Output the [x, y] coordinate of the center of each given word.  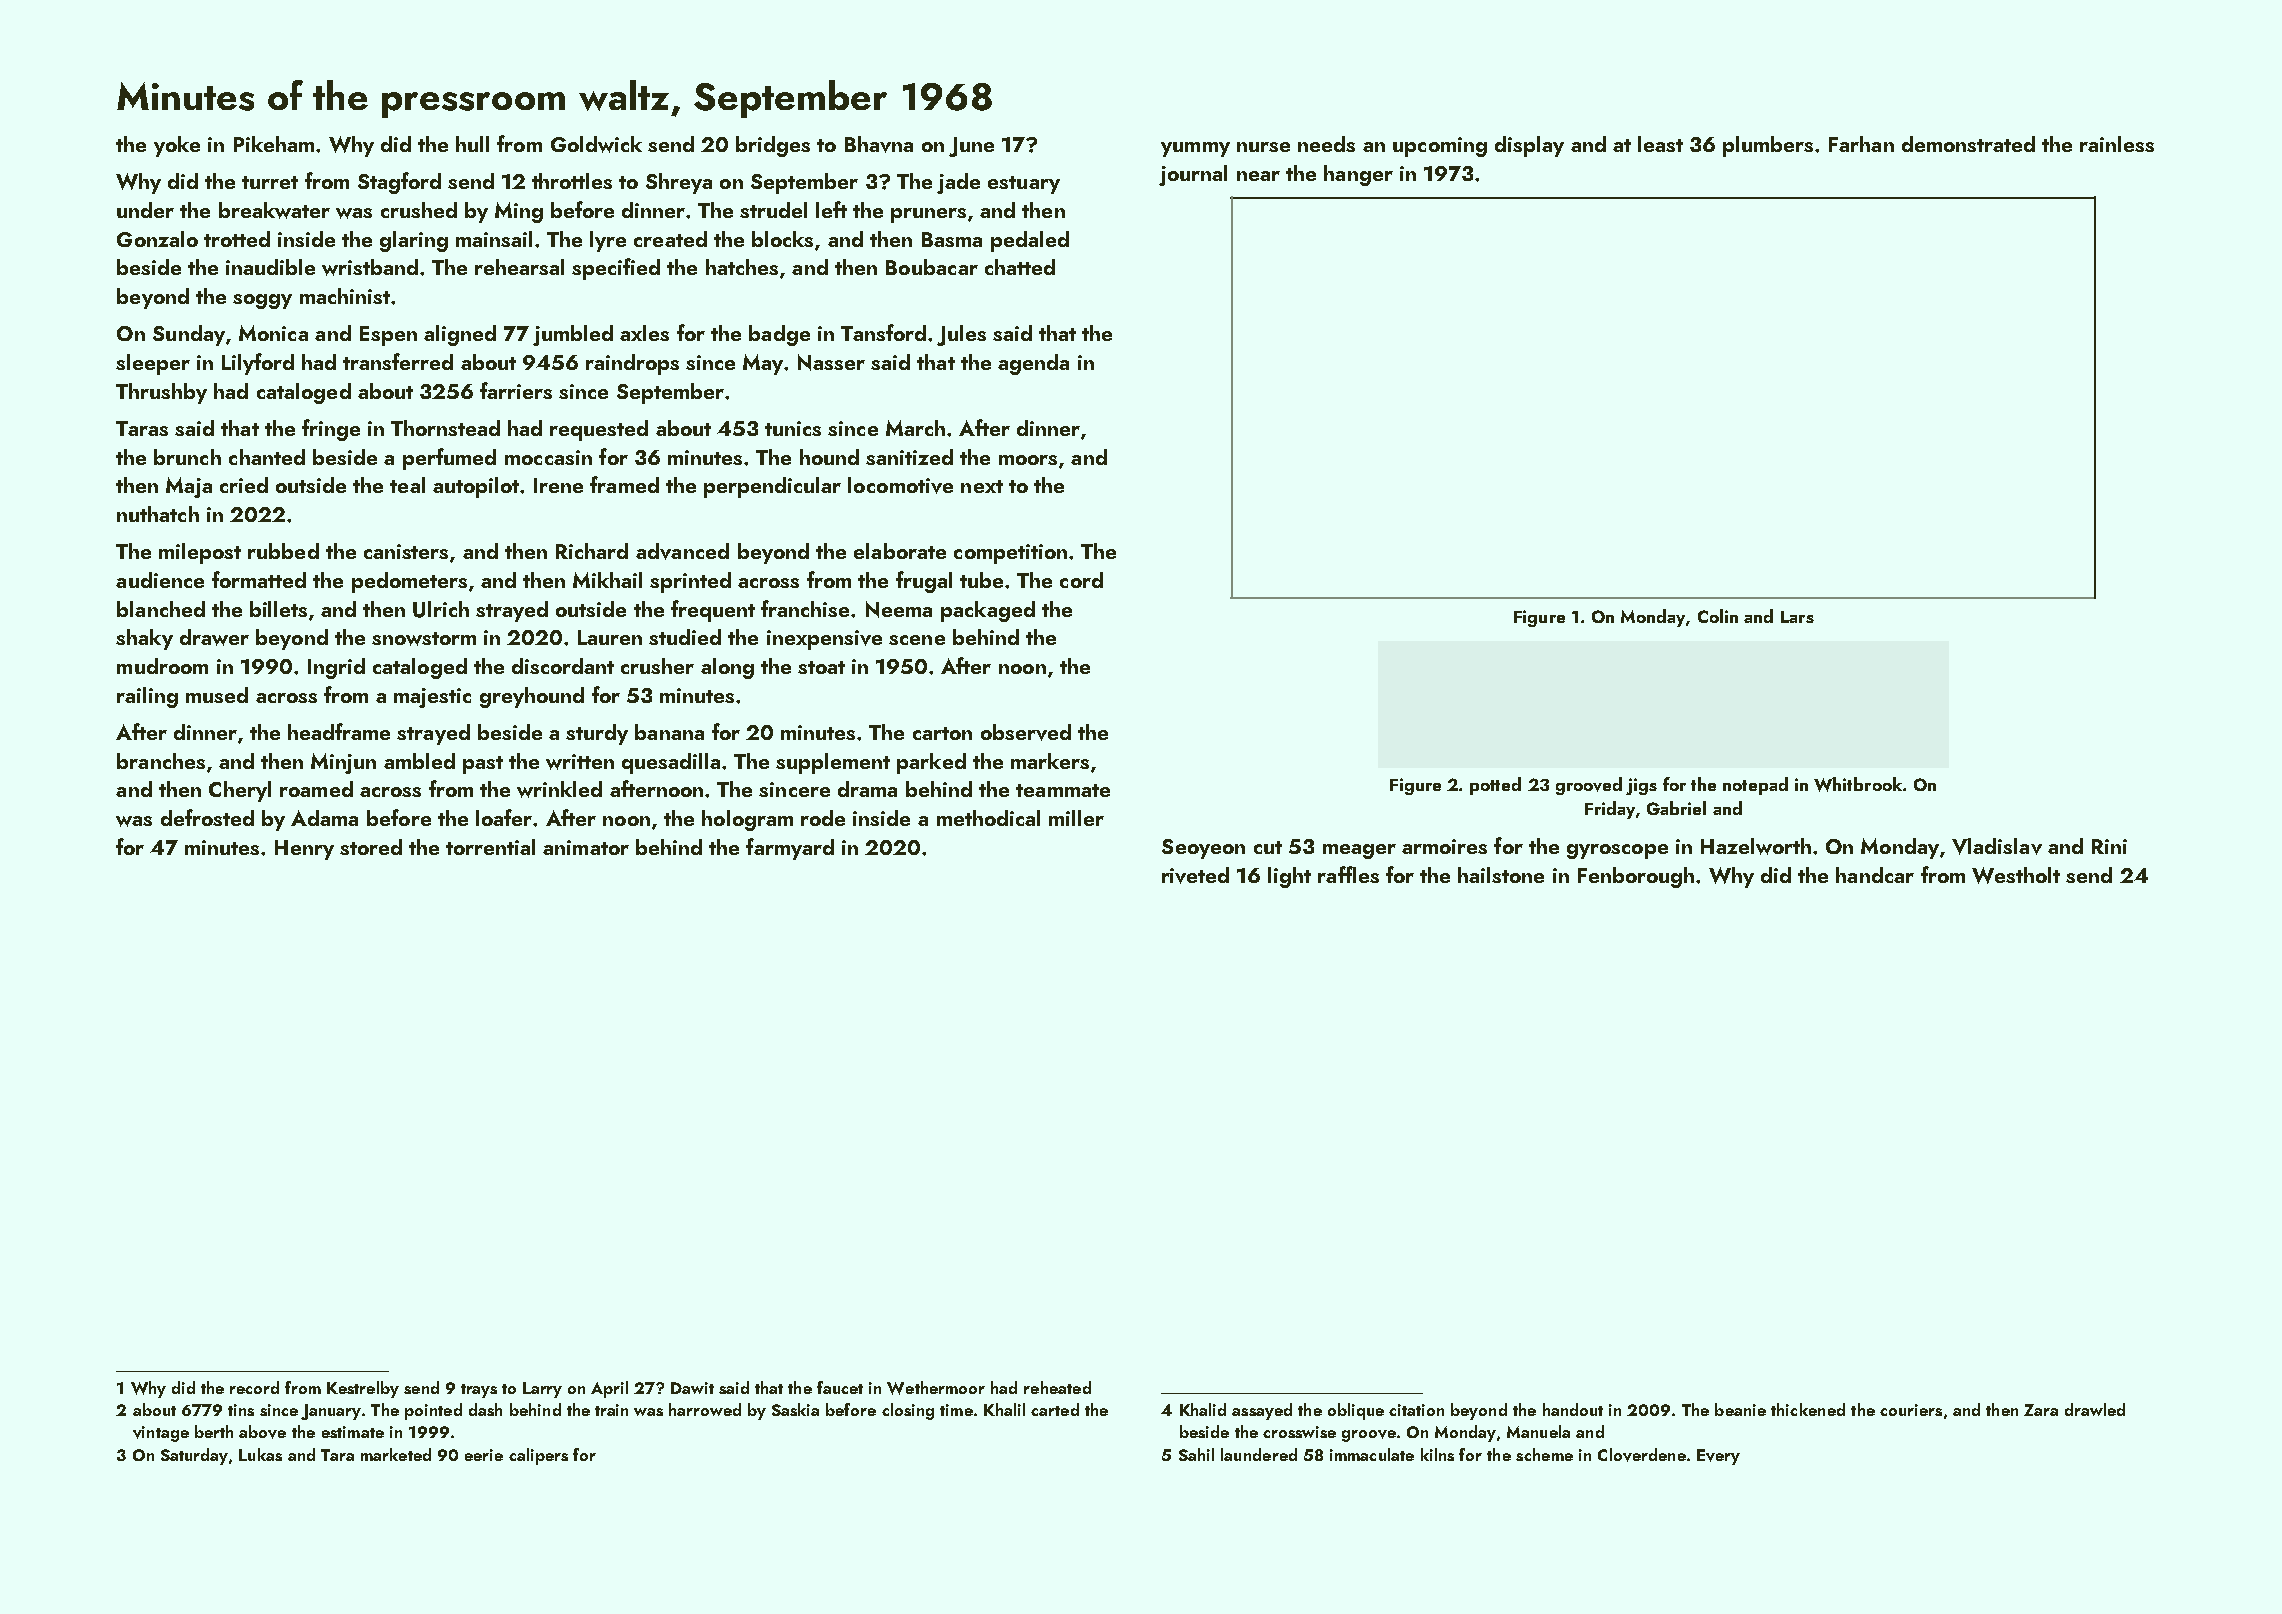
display [1529, 146]
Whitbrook [1858, 784]
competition [1010, 554]
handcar [1875, 875]
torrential [490, 847]
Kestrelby [363, 1389]
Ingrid [336, 668]
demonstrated [1968, 144]
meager [1359, 851]
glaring [414, 241]
